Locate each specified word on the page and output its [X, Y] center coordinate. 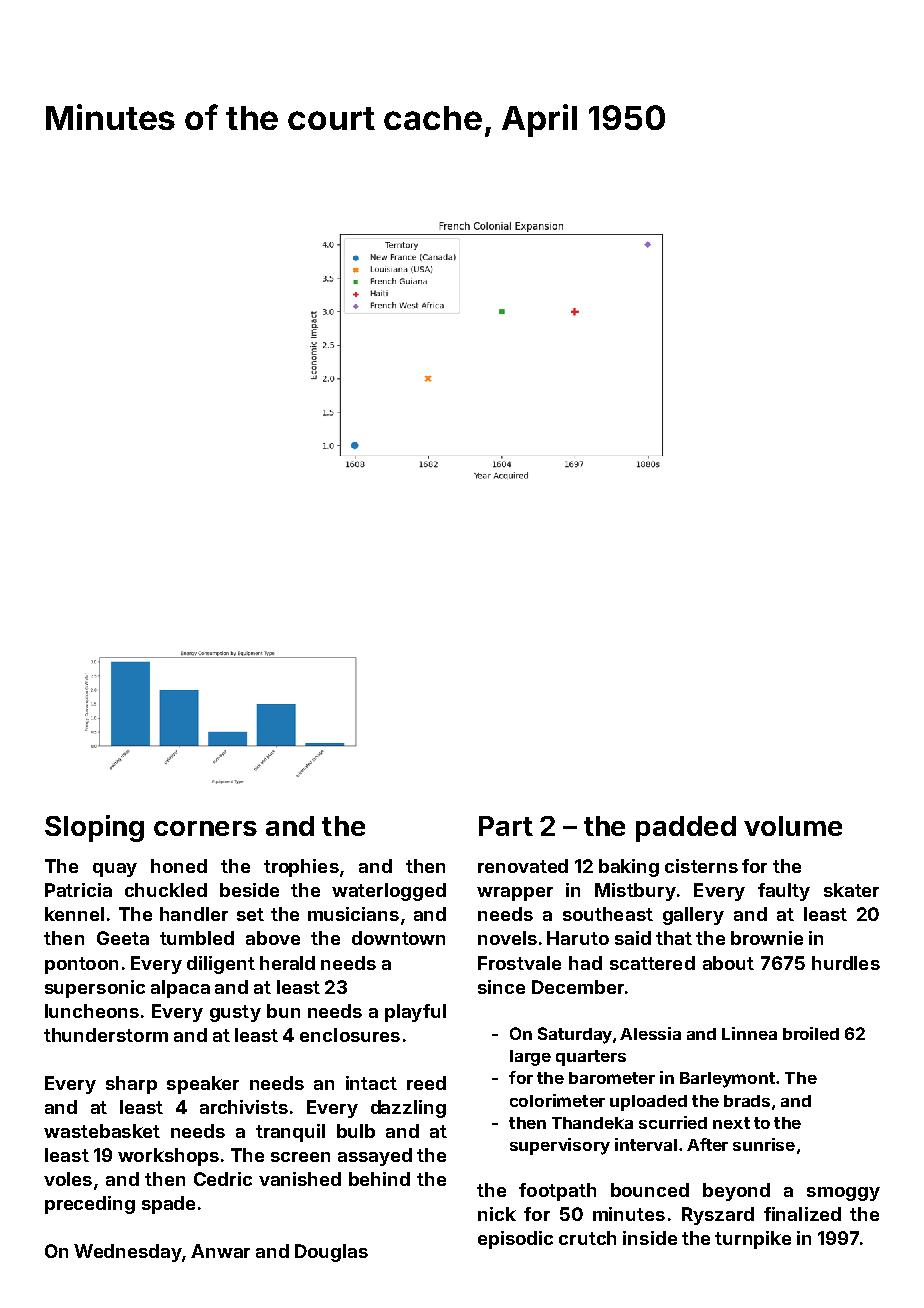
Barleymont [727, 1080]
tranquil [290, 1133]
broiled [811, 1033]
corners [205, 828]
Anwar [220, 1251]
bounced [650, 1190]
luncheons [92, 1011]
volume [793, 826]
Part [506, 826]
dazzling [408, 1109]
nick [497, 1214]
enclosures [350, 1035]
